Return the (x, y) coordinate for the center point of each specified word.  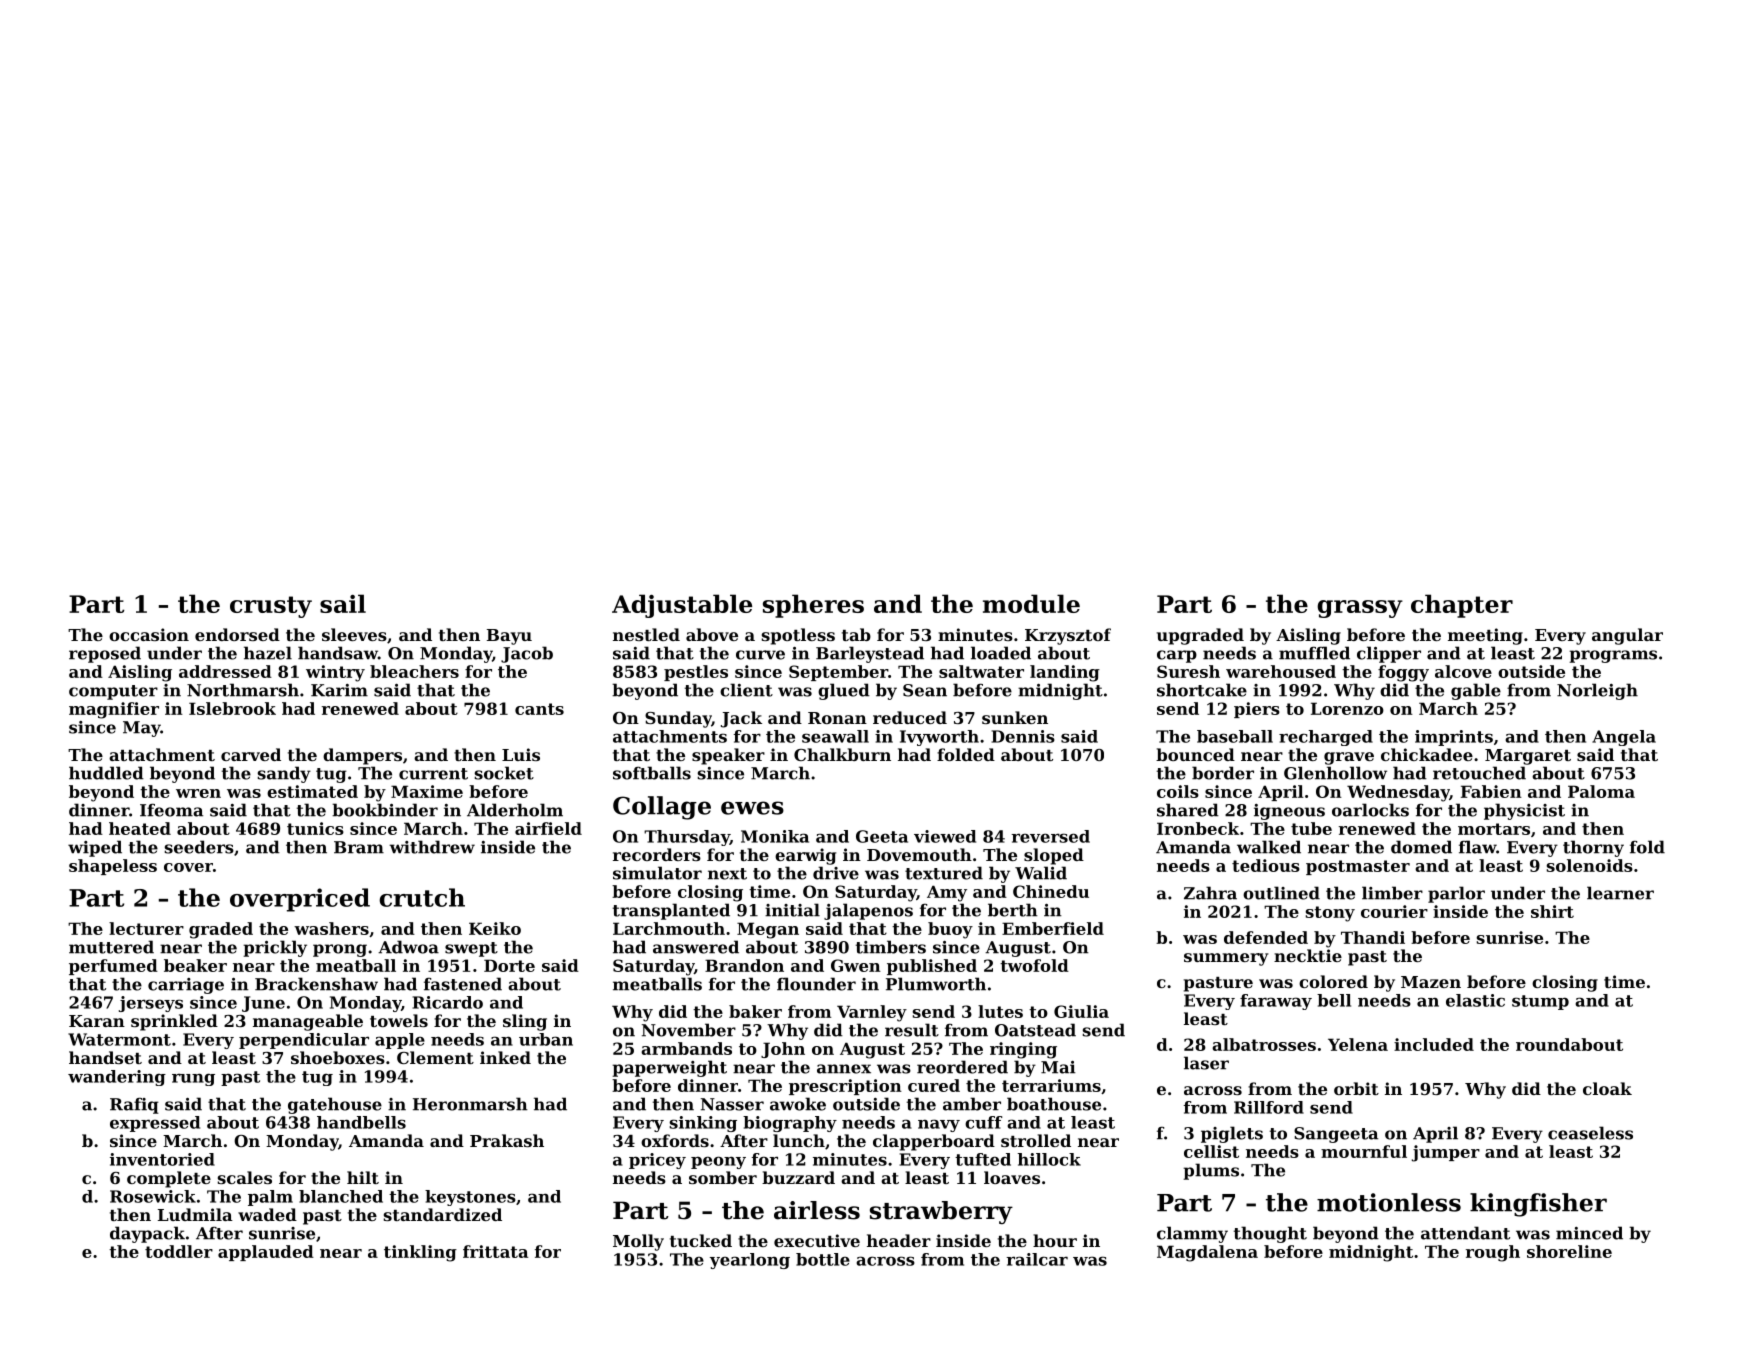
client (746, 690)
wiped (95, 848)
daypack (147, 1234)
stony (1330, 914)
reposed (105, 654)
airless (817, 1210)
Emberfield (1053, 928)
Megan (768, 930)
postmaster (1358, 867)
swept (471, 949)
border (1223, 773)
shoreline (1569, 1251)
